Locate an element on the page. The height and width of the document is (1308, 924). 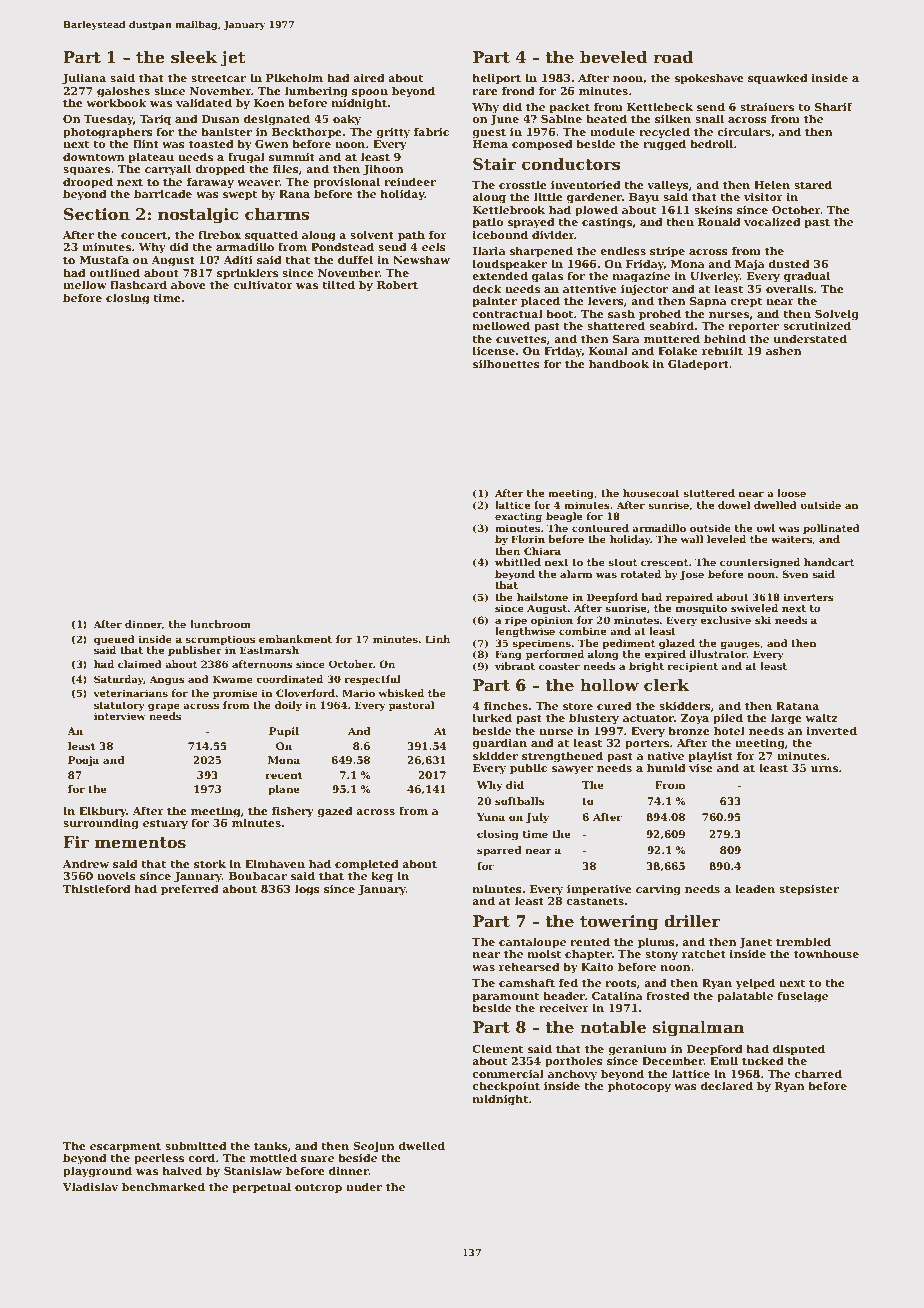
townhouse is located at coordinates (826, 953).
